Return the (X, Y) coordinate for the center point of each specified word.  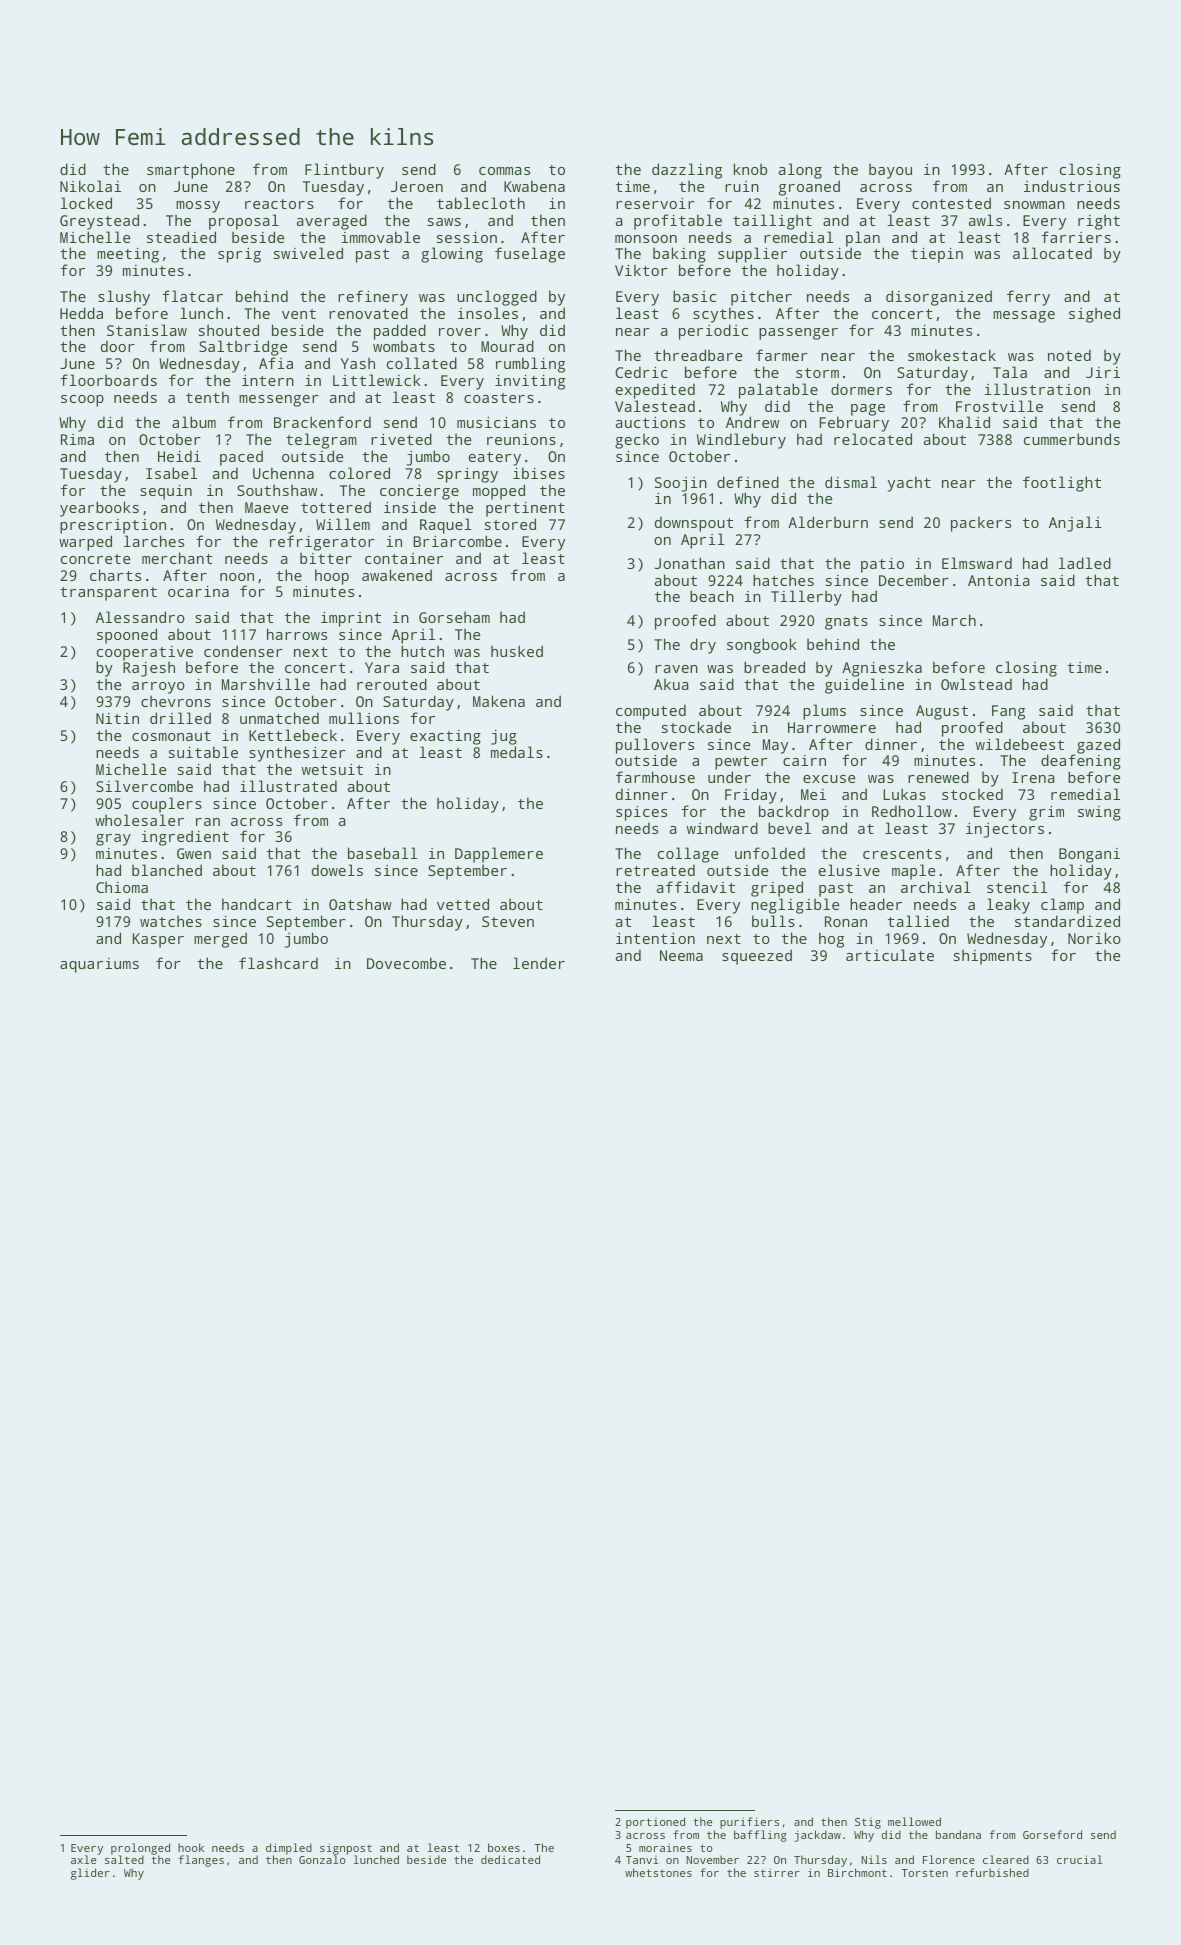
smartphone (191, 171)
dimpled (289, 1849)
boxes (504, 1847)
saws (444, 222)
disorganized (939, 298)
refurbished (992, 1872)
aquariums (99, 965)
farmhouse (655, 777)
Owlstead (976, 684)
